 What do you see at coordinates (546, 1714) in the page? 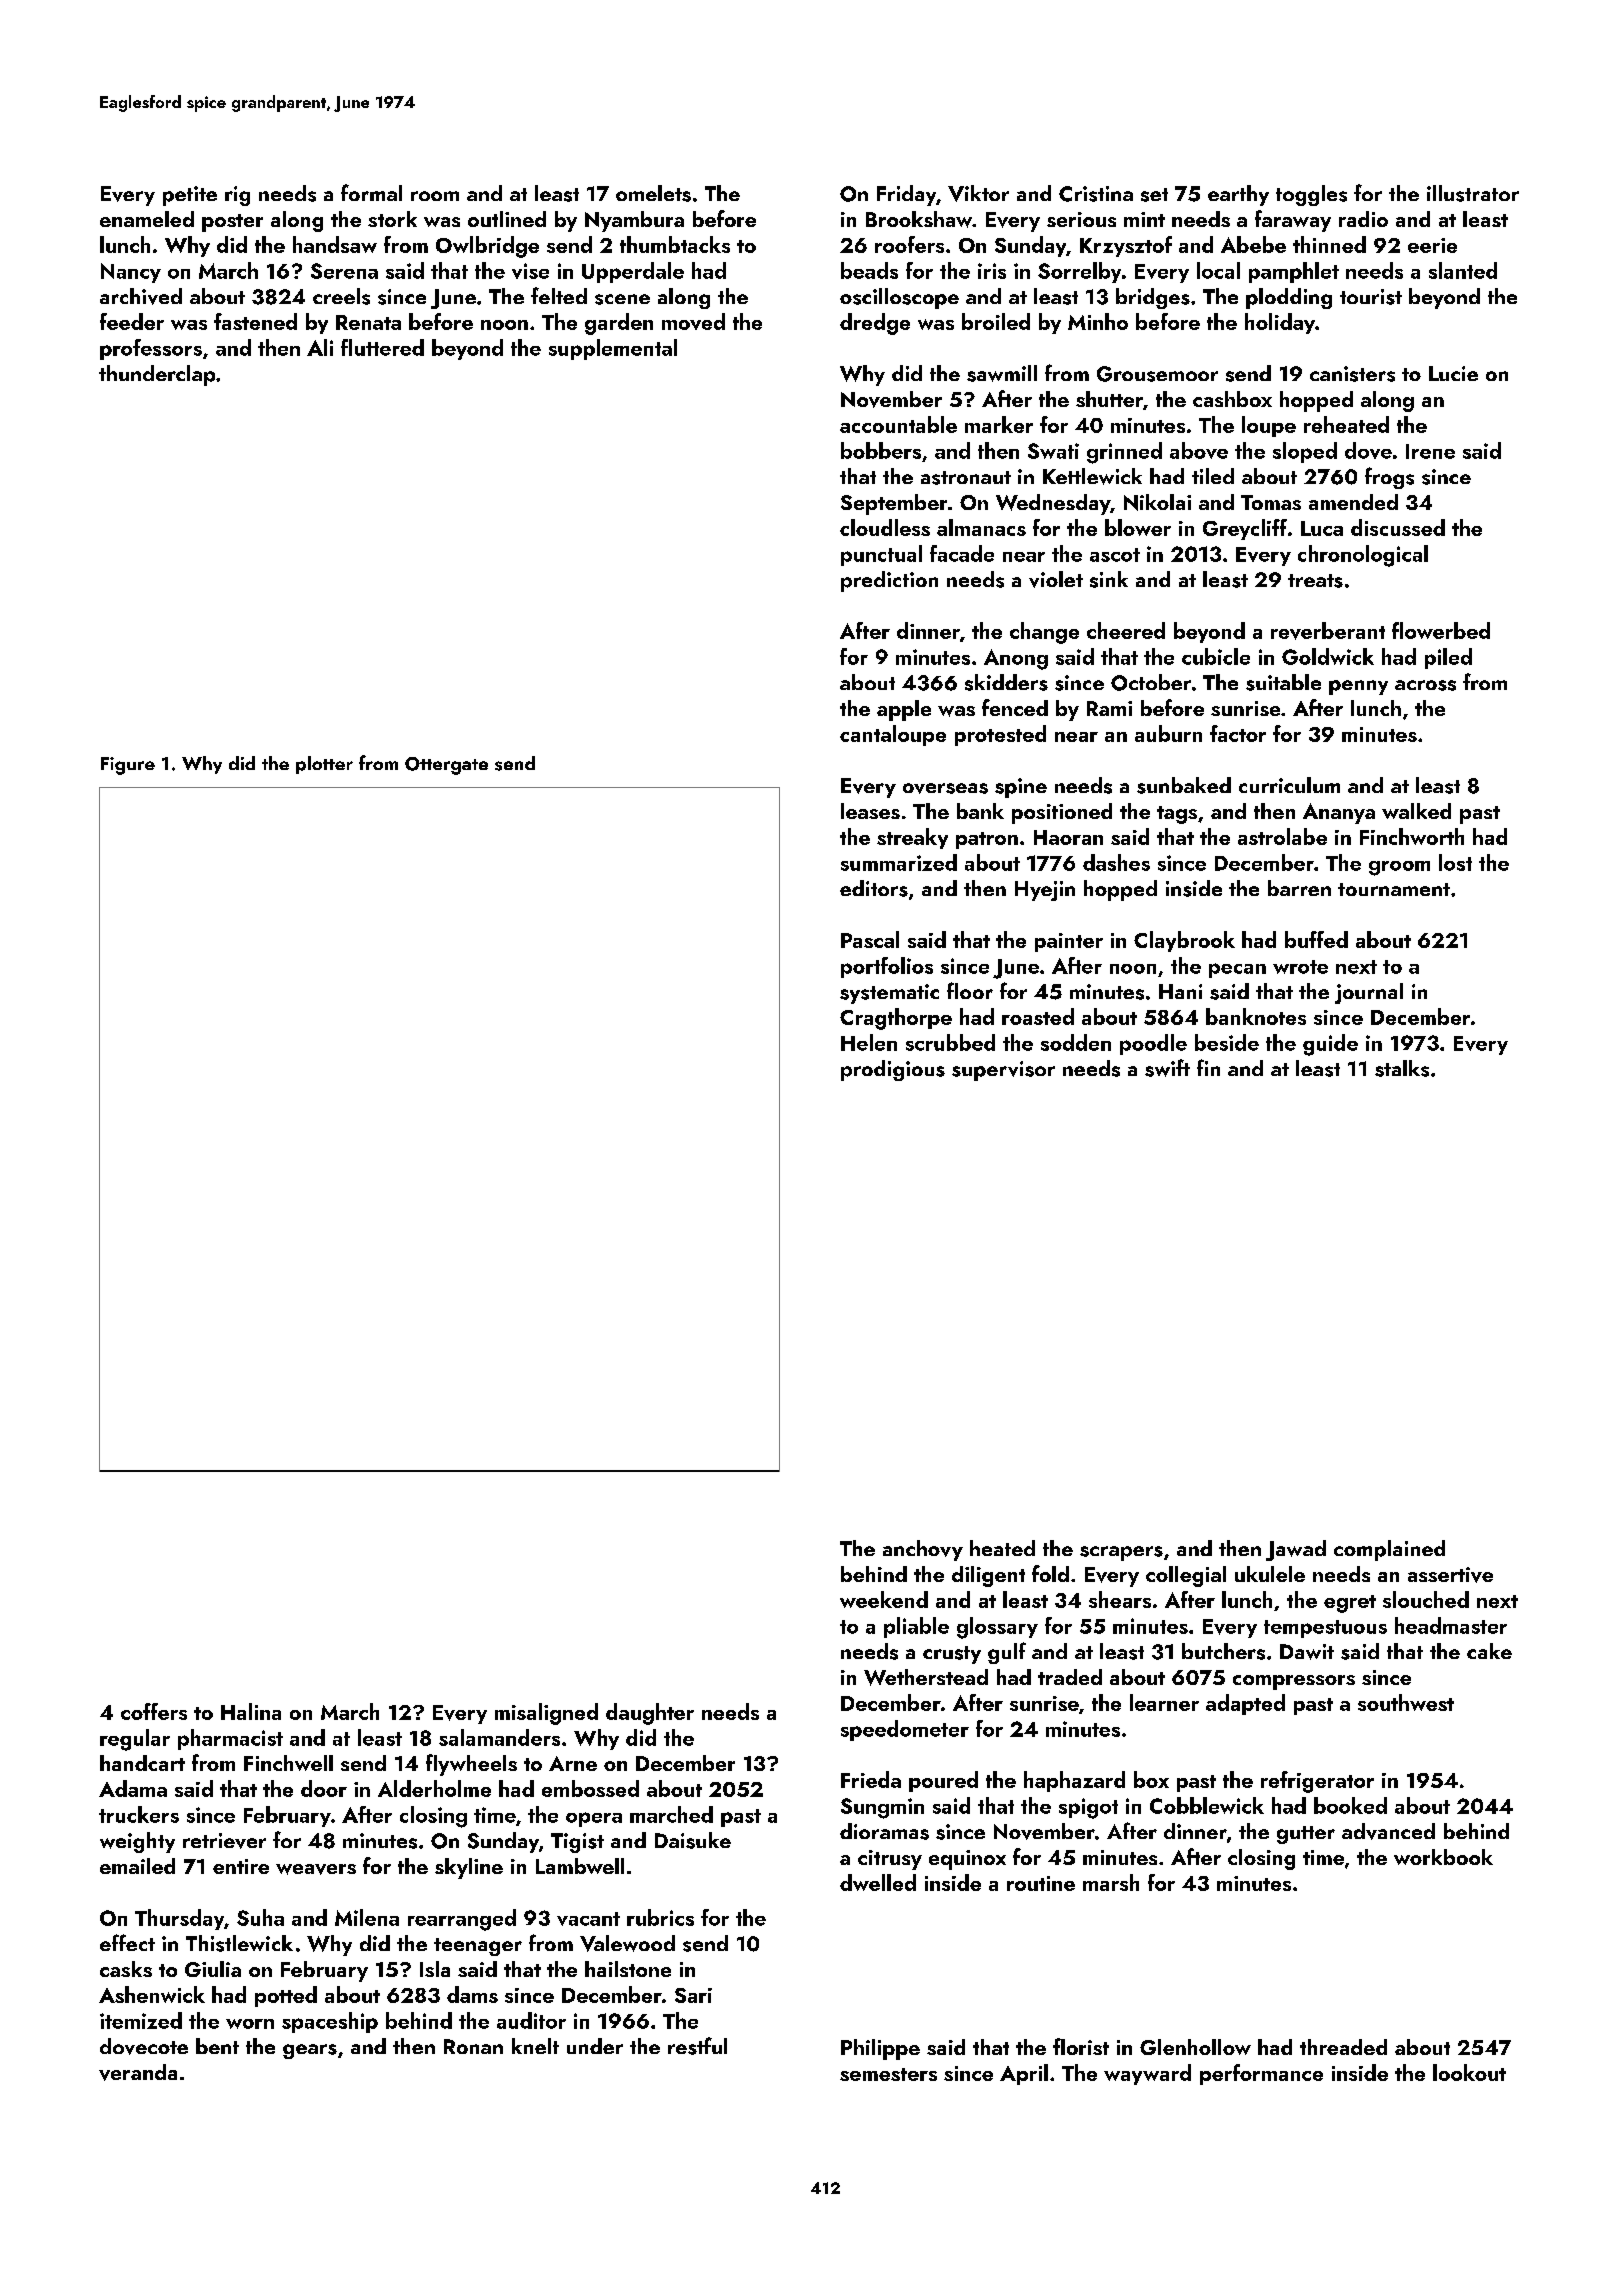
I see `misaligned` at bounding box center [546, 1714].
